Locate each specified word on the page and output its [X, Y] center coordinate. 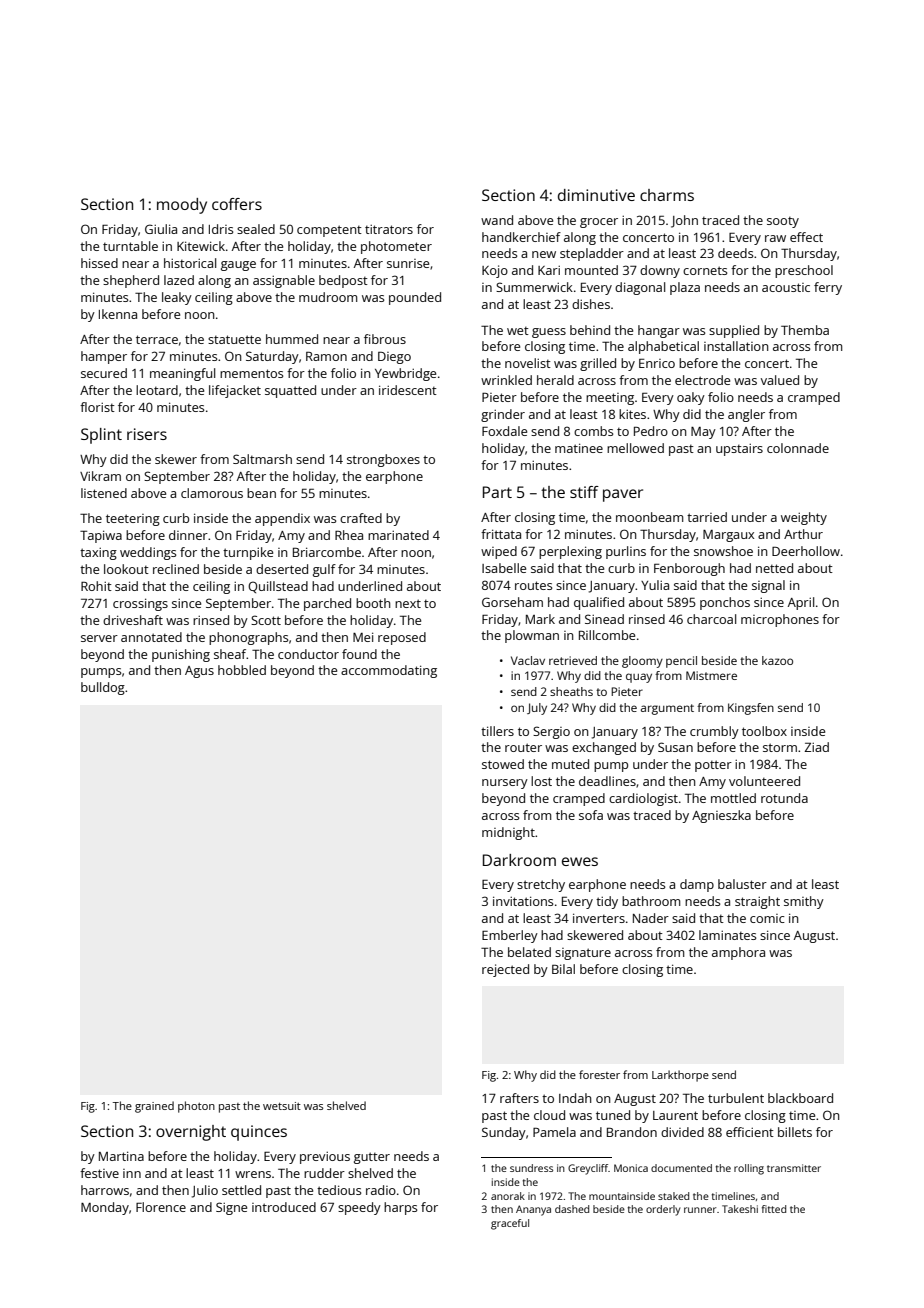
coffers [237, 204]
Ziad [816, 747]
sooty [783, 222]
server [99, 638]
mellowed [635, 448]
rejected [505, 970]
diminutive [596, 195]
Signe [231, 1208]
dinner [188, 535]
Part [497, 492]
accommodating [389, 671]
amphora [738, 953]
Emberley [510, 936]
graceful [510, 1224]
